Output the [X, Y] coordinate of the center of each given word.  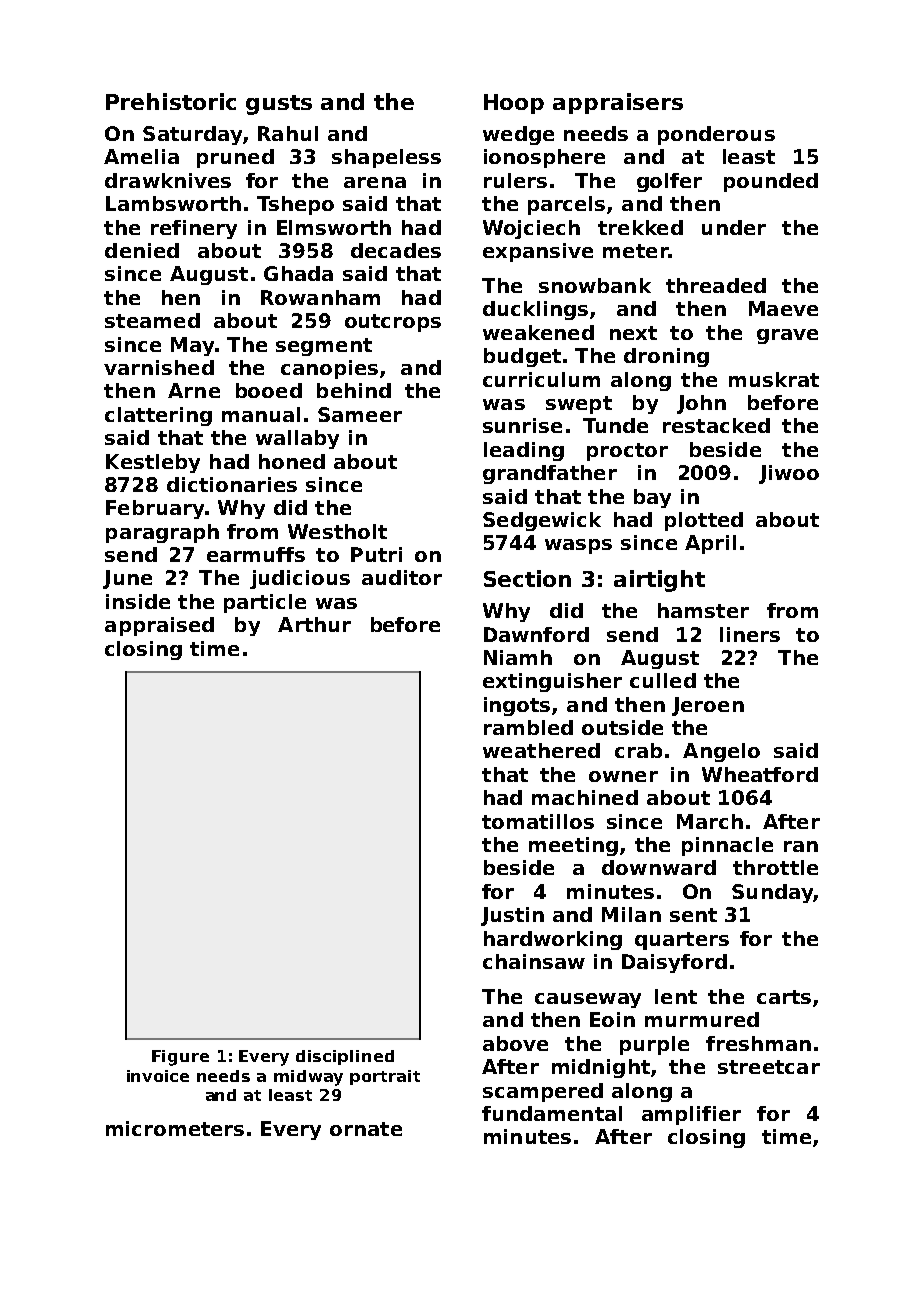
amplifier [691, 1115]
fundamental [552, 1113]
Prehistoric [171, 101]
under [734, 227]
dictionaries [232, 484]
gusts [279, 105]
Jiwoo [789, 474]
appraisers [618, 103]
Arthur [314, 624]
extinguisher [552, 682]
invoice [158, 1076]
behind [354, 390]
